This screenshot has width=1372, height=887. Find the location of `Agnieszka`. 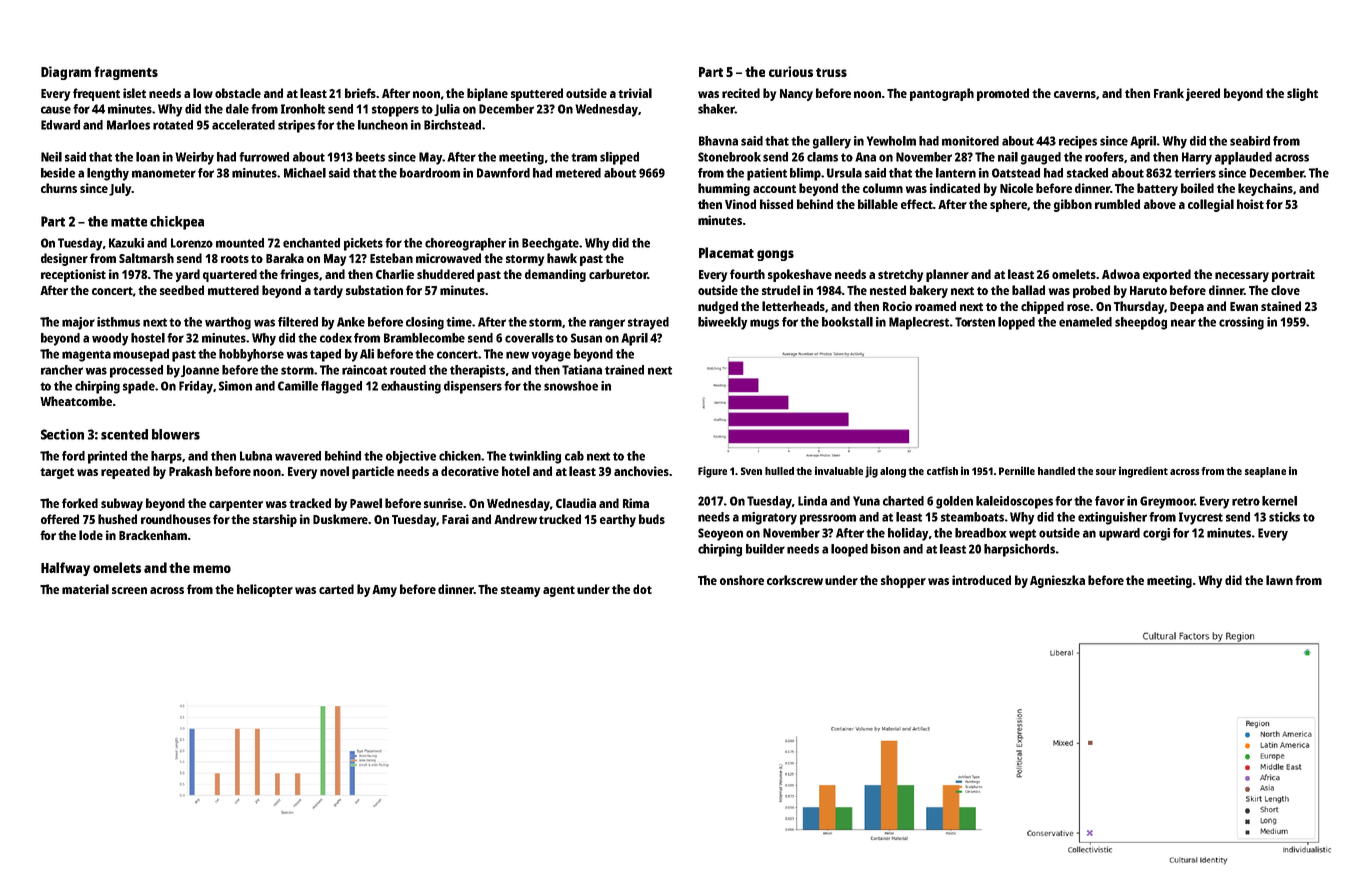

Agnieszka is located at coordinates (1057, 581).
